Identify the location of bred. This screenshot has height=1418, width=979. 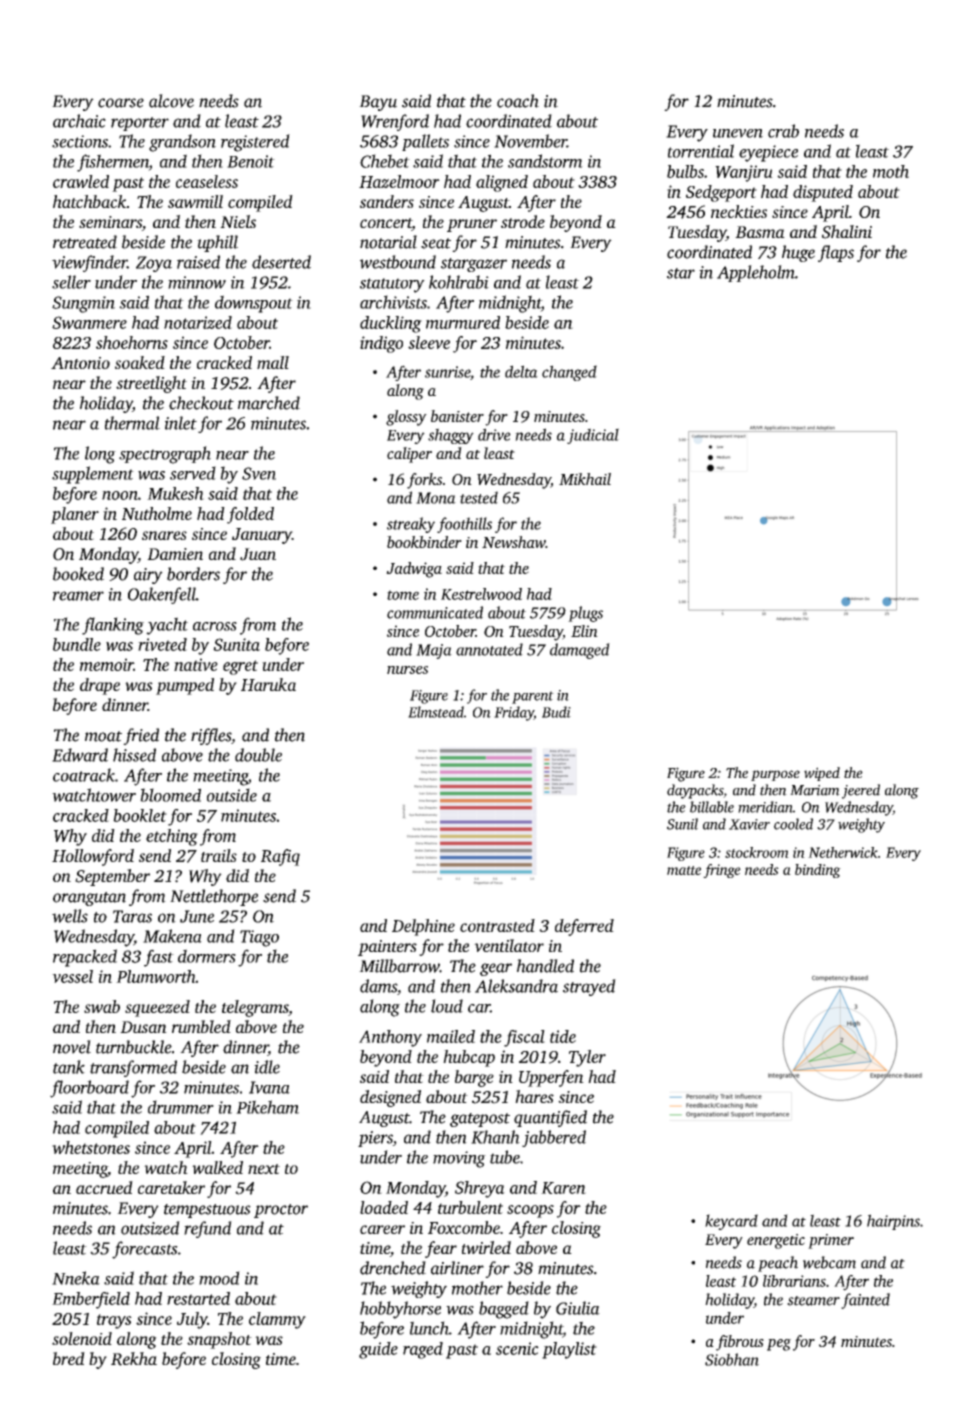
(69, 1358).
